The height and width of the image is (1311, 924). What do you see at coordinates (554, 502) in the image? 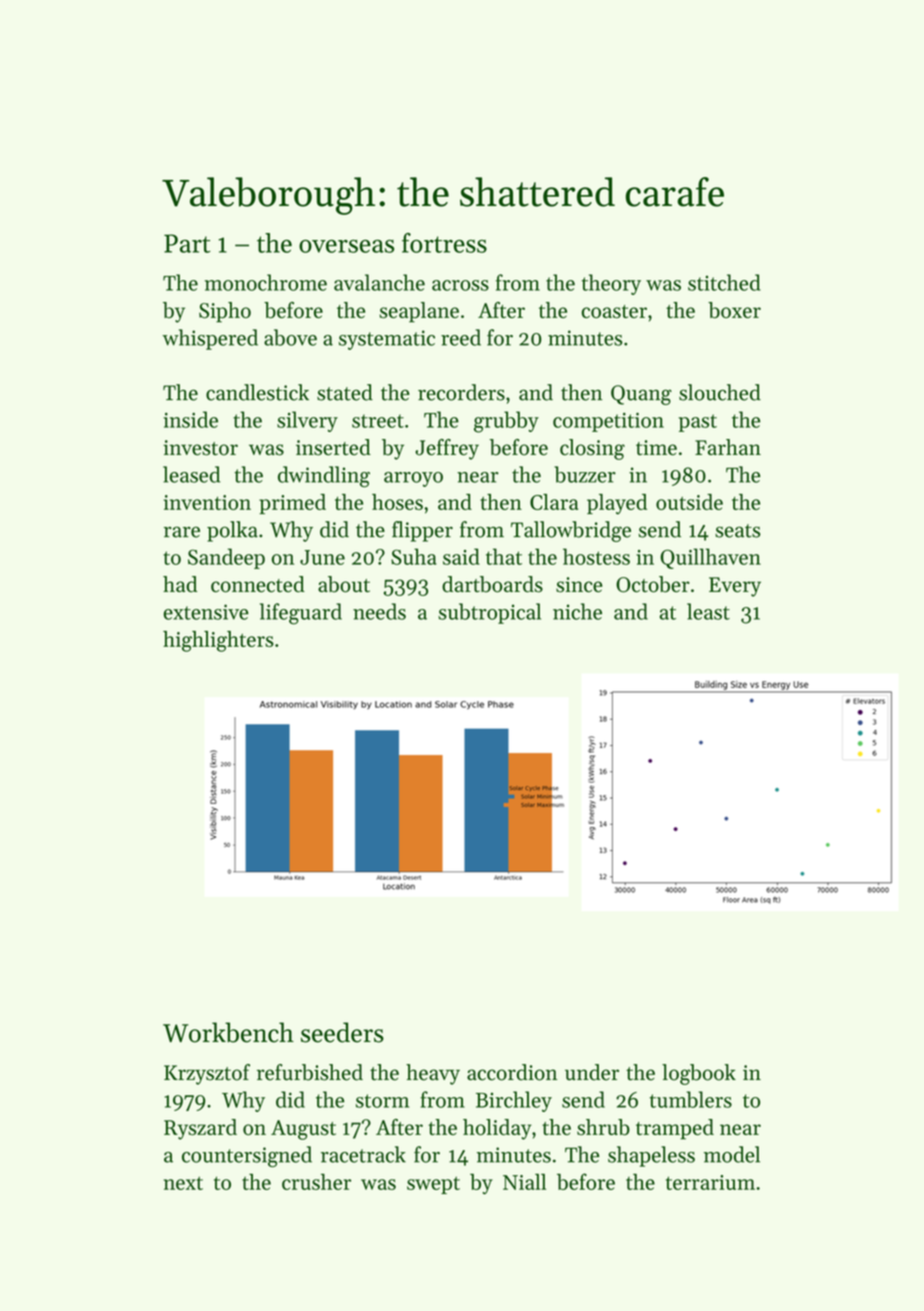
I see `Clara` at bounding box center [554, 502].
